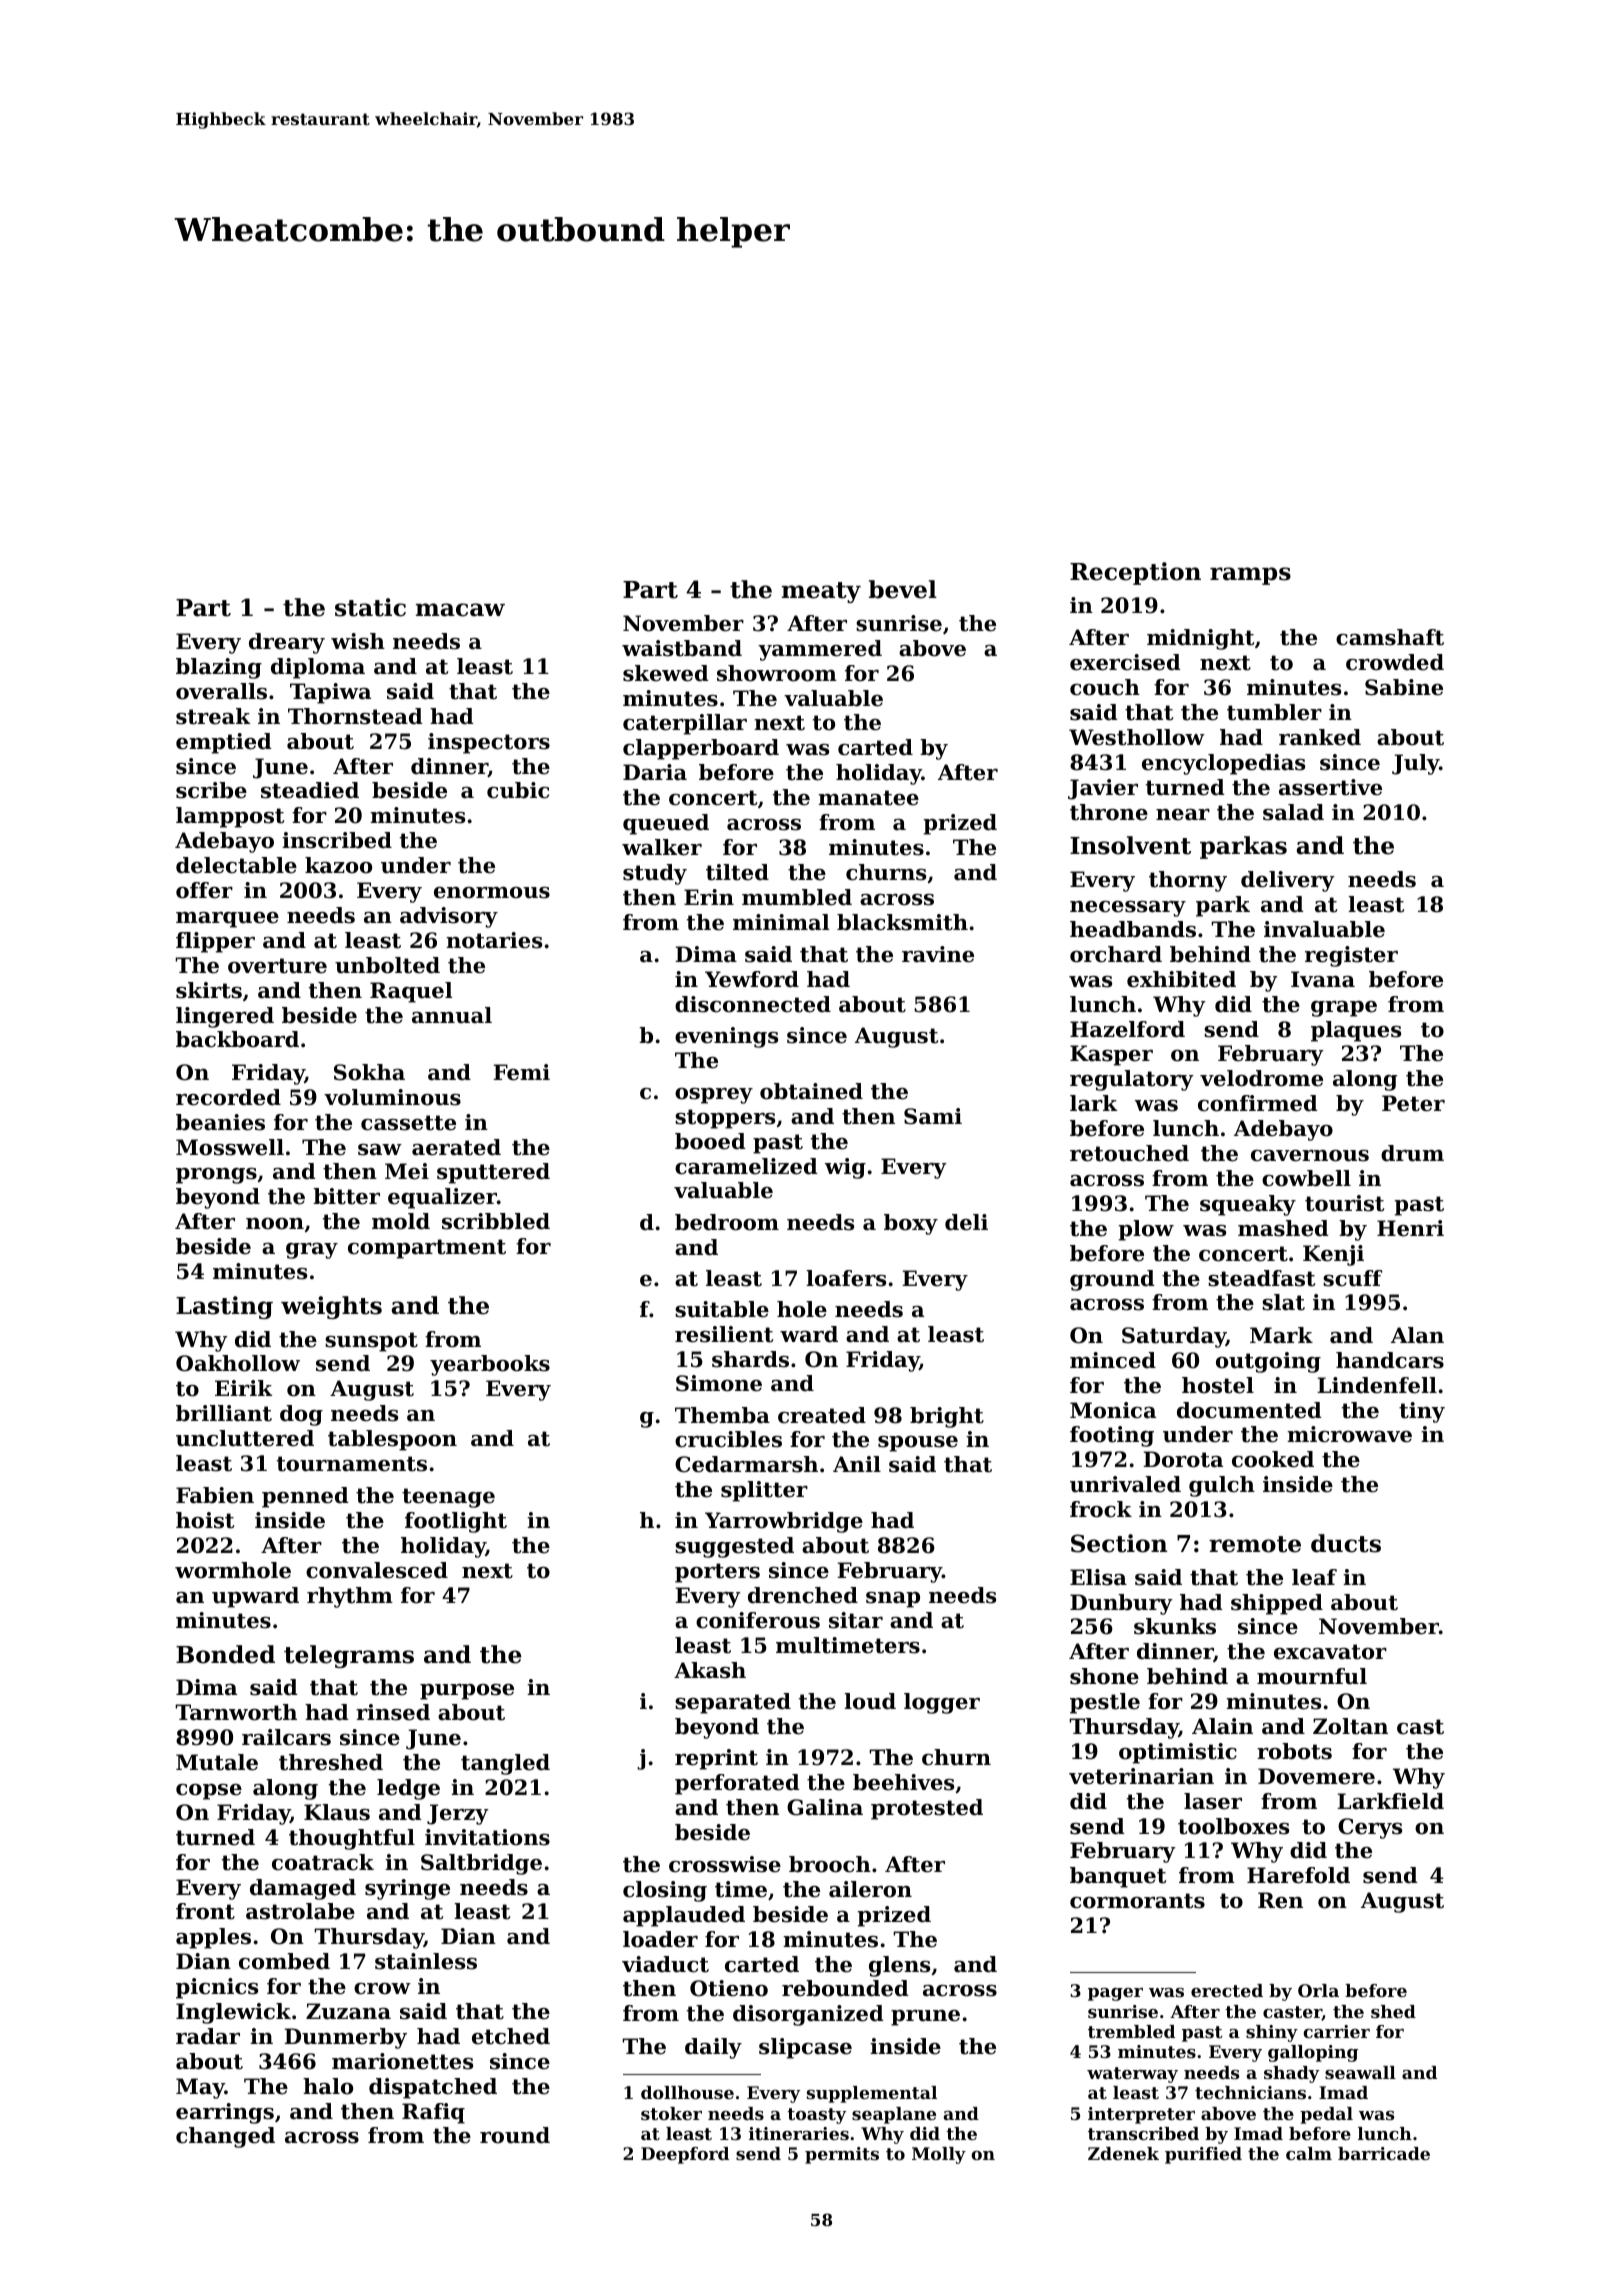 Image resolution: width=1620 pixels, height=2292 pixels. I want to click on tangled, so click(505, 1764).
